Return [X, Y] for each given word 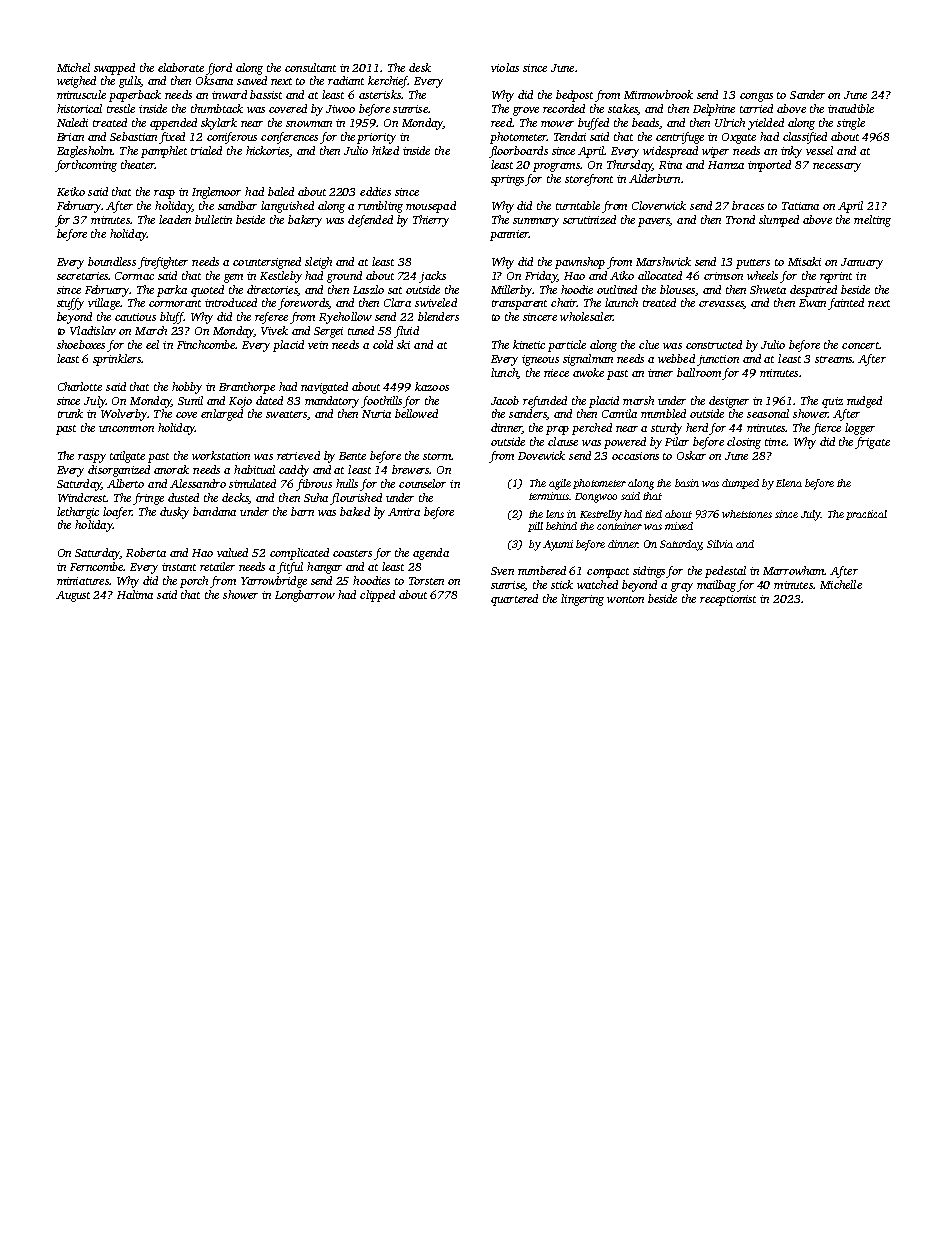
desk [420, 67]
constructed [714, 344]
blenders [438, 316]
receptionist [728, 600]
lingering [582, 600]
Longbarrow [305, 596]
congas [756, 97]
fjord [219, 69]
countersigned [267, 263]
